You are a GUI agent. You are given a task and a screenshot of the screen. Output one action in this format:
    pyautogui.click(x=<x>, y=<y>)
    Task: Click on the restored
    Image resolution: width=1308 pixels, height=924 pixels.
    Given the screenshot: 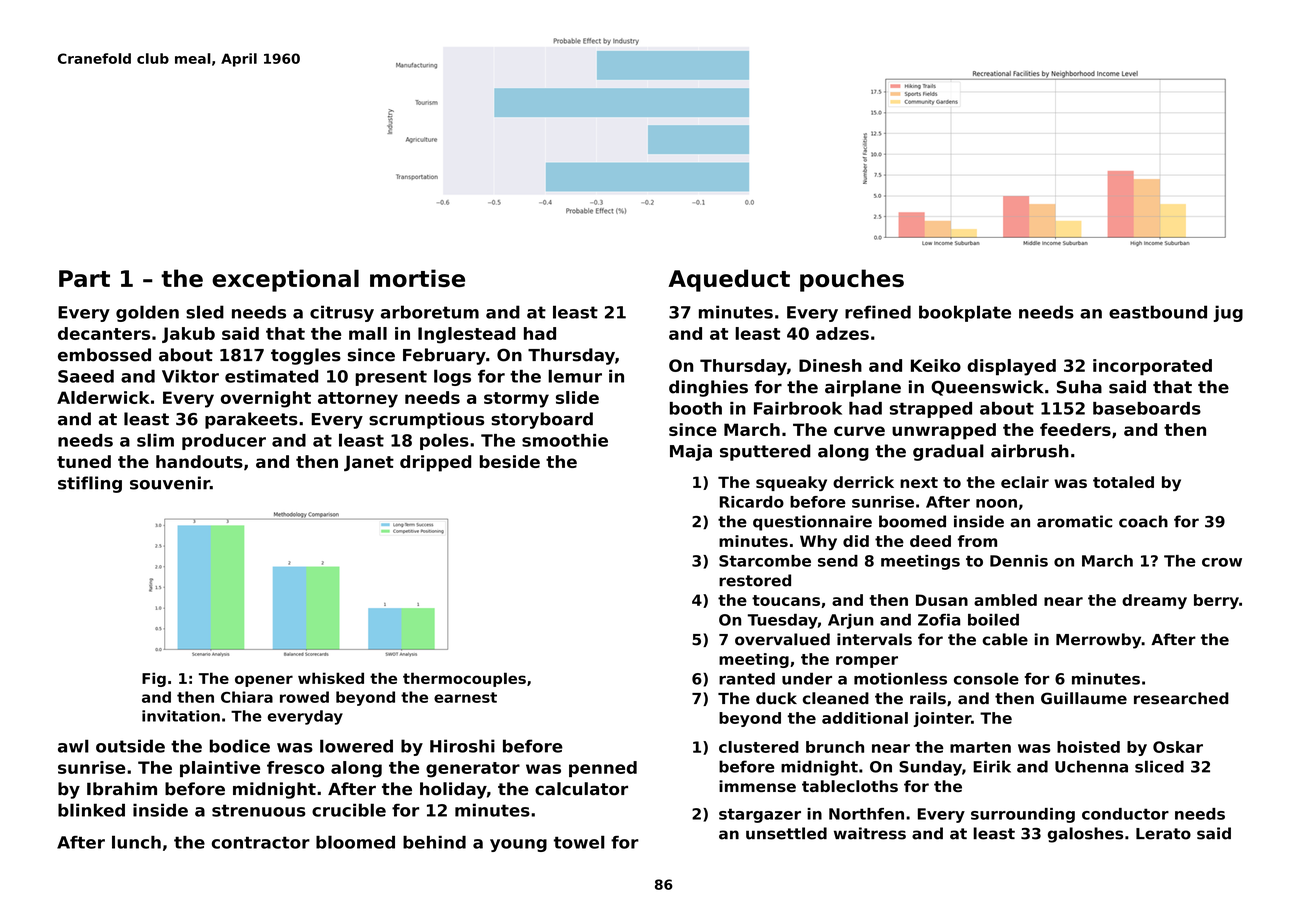 What is the action you would take?
    pyautogui.click(x=755, y=580)
